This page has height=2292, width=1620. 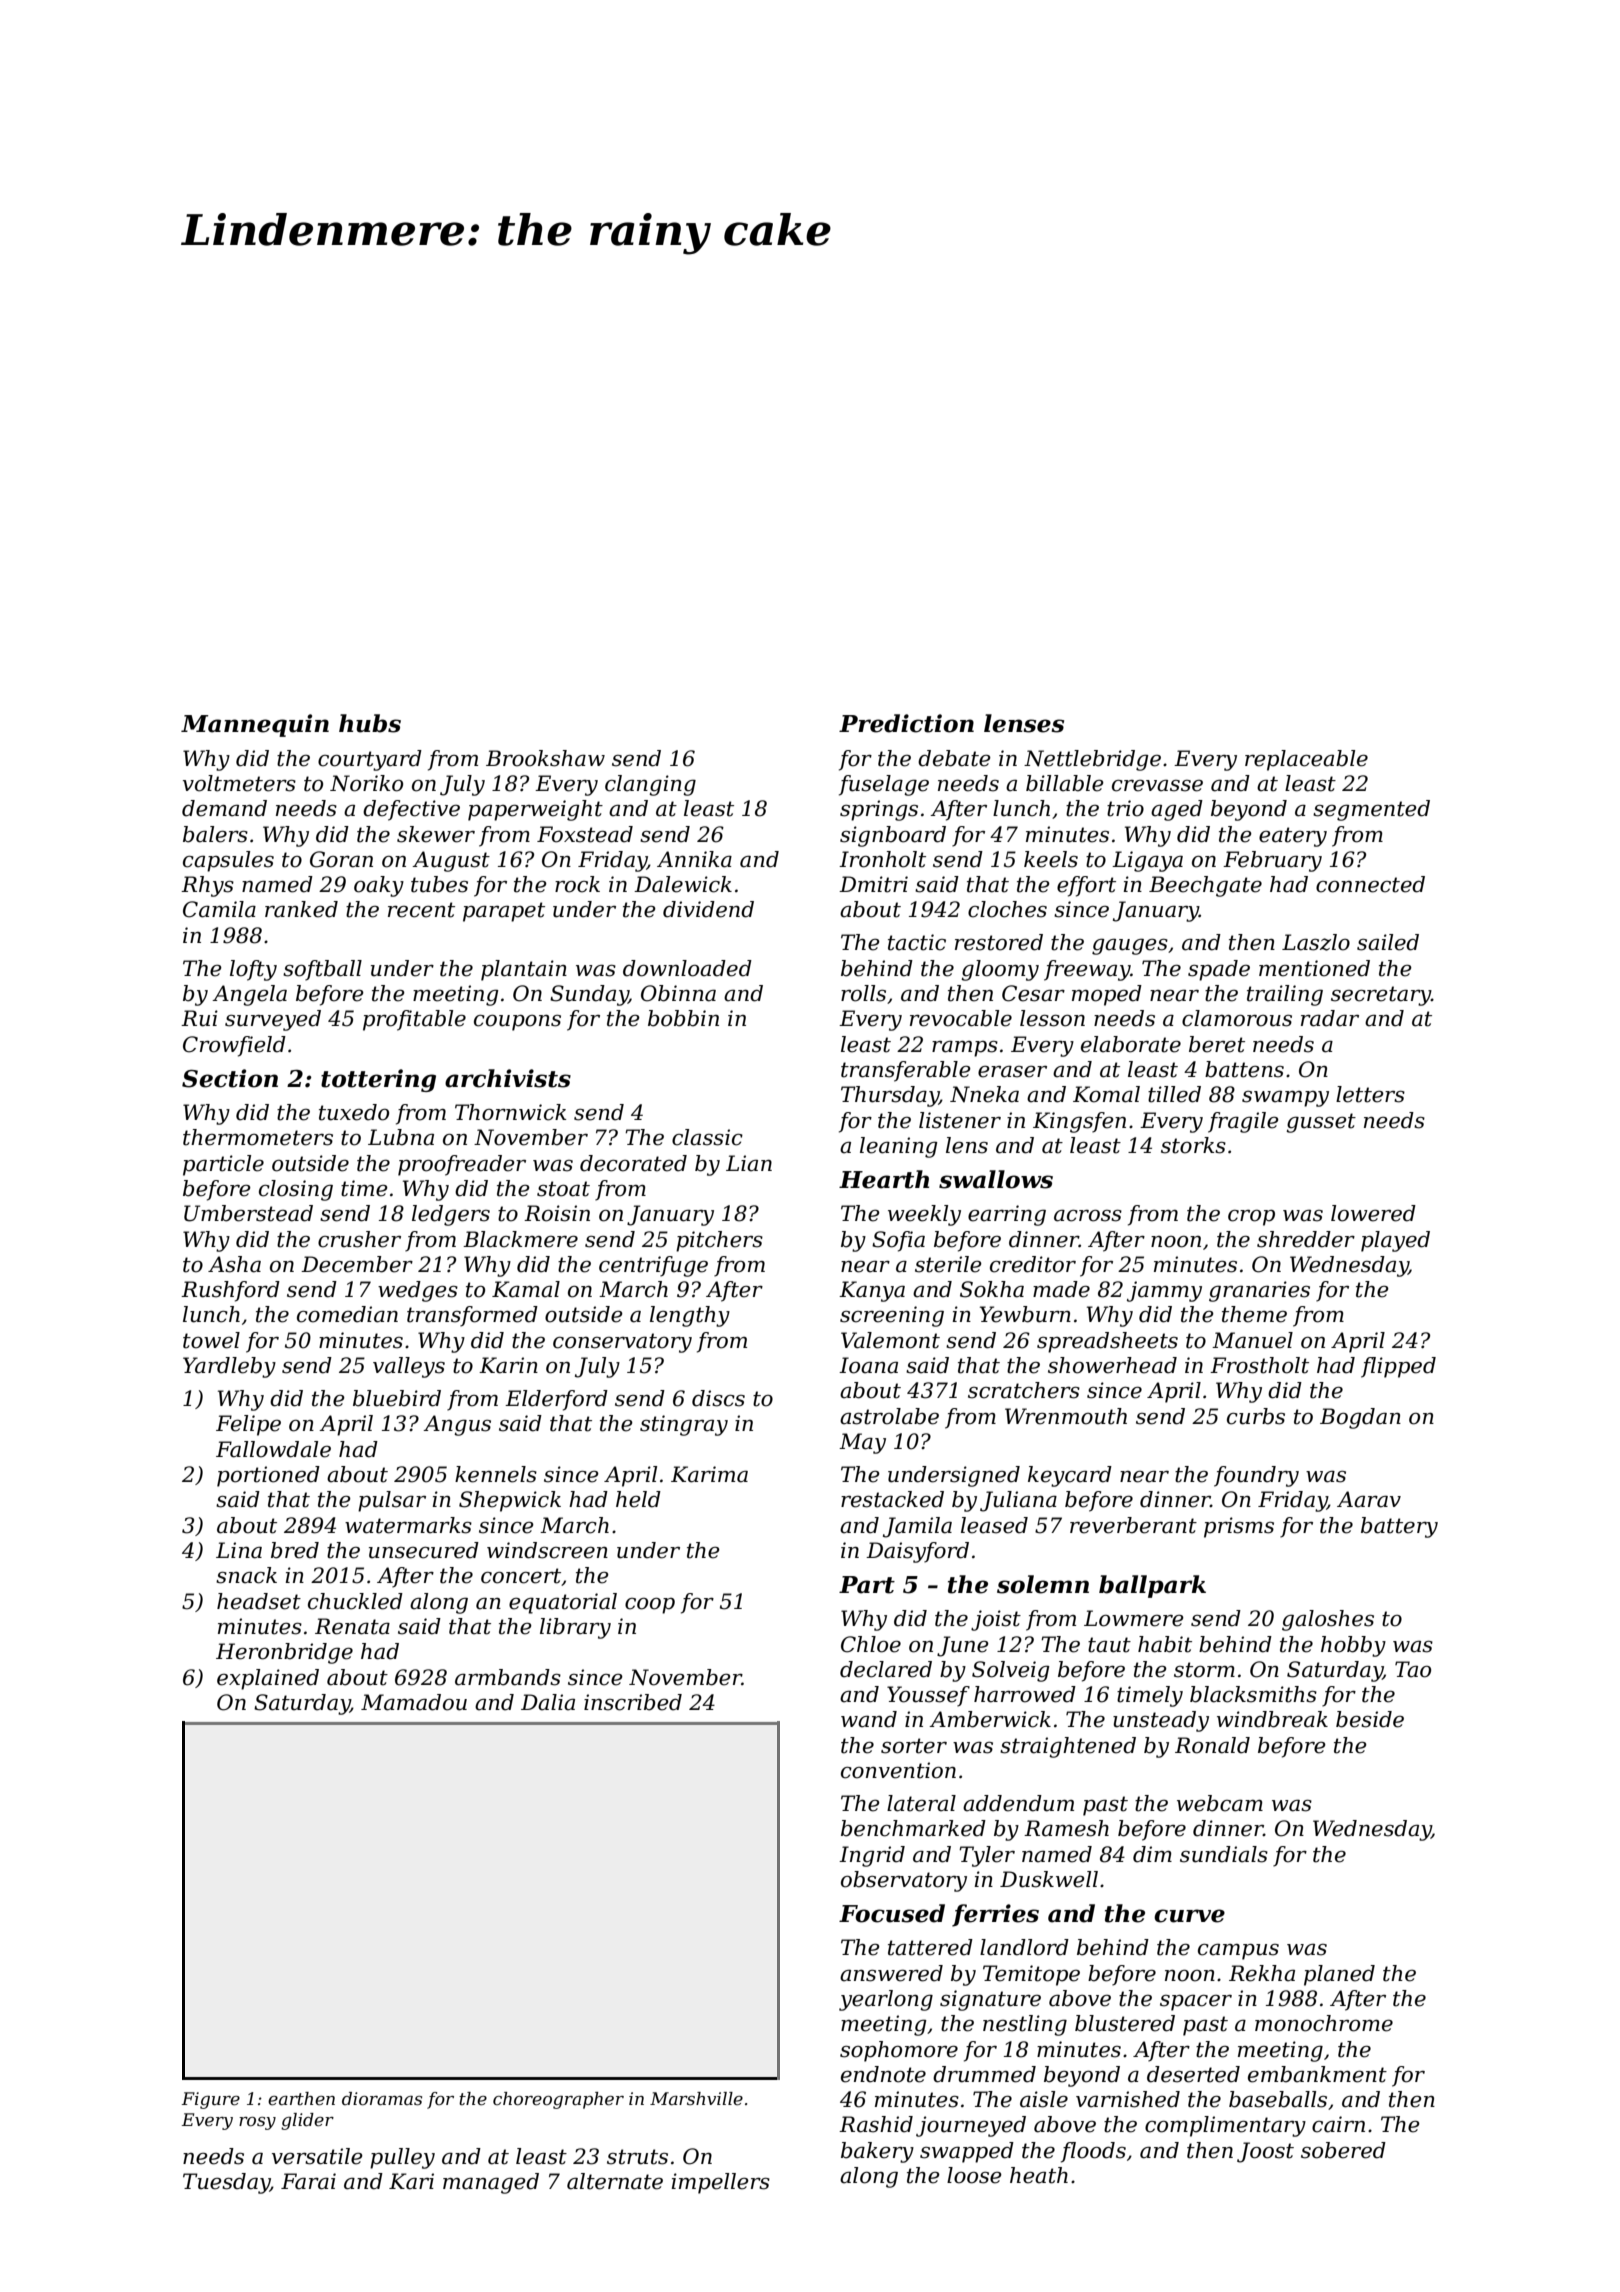 What do you see at coordinates (638, 1499) in the page?
I see `held` at bounding box center [638, 1499].
